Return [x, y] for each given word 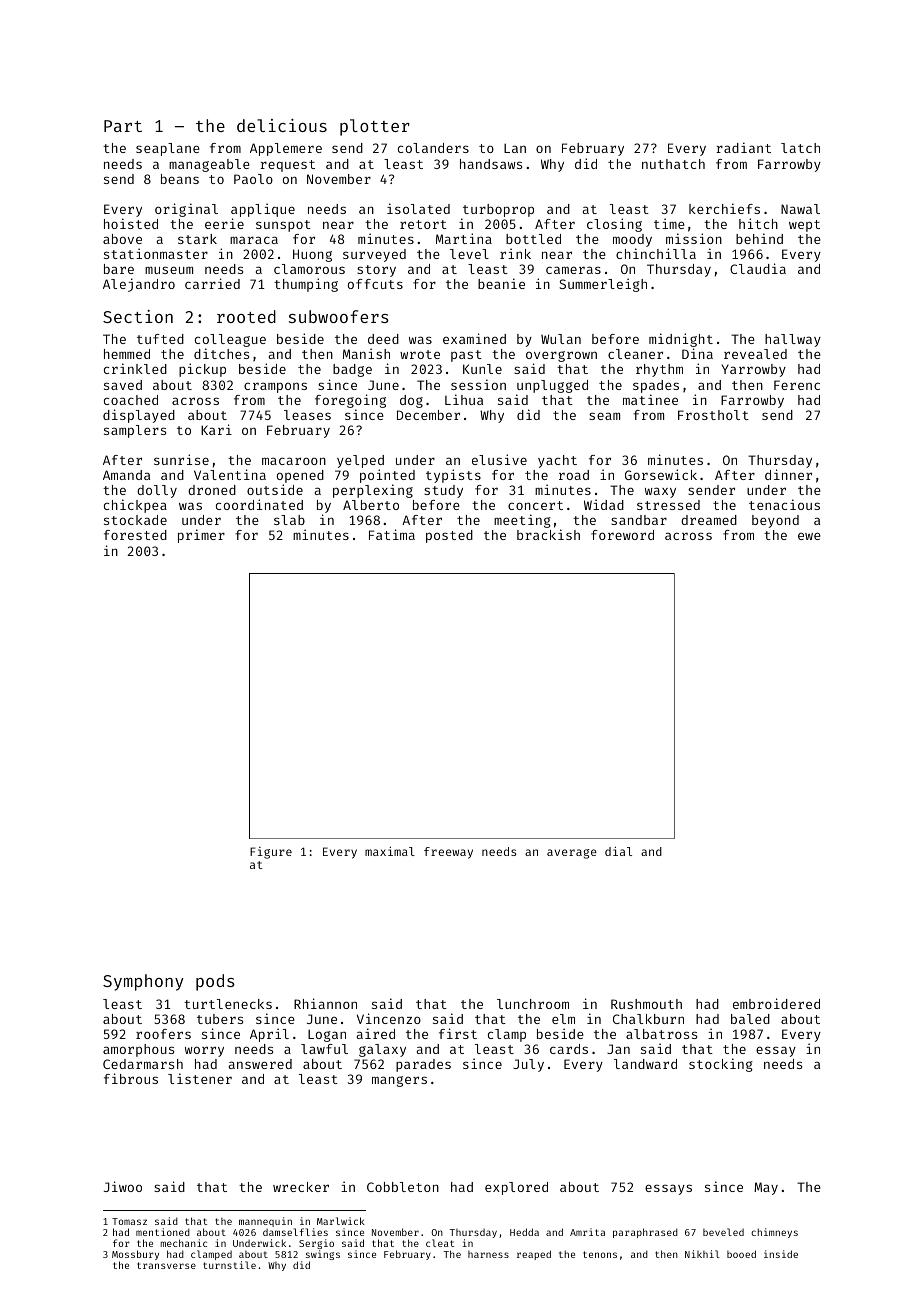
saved [123, 385]
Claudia [758, 268]
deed [383, 339]
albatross [661, 1034]
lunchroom [533, 1004]
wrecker [301, 1187]
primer [201, 536]
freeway [448, 853]
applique [263, 210]
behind [759, 238]
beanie [501, 283]
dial [618, 851]
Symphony [143, 982]
